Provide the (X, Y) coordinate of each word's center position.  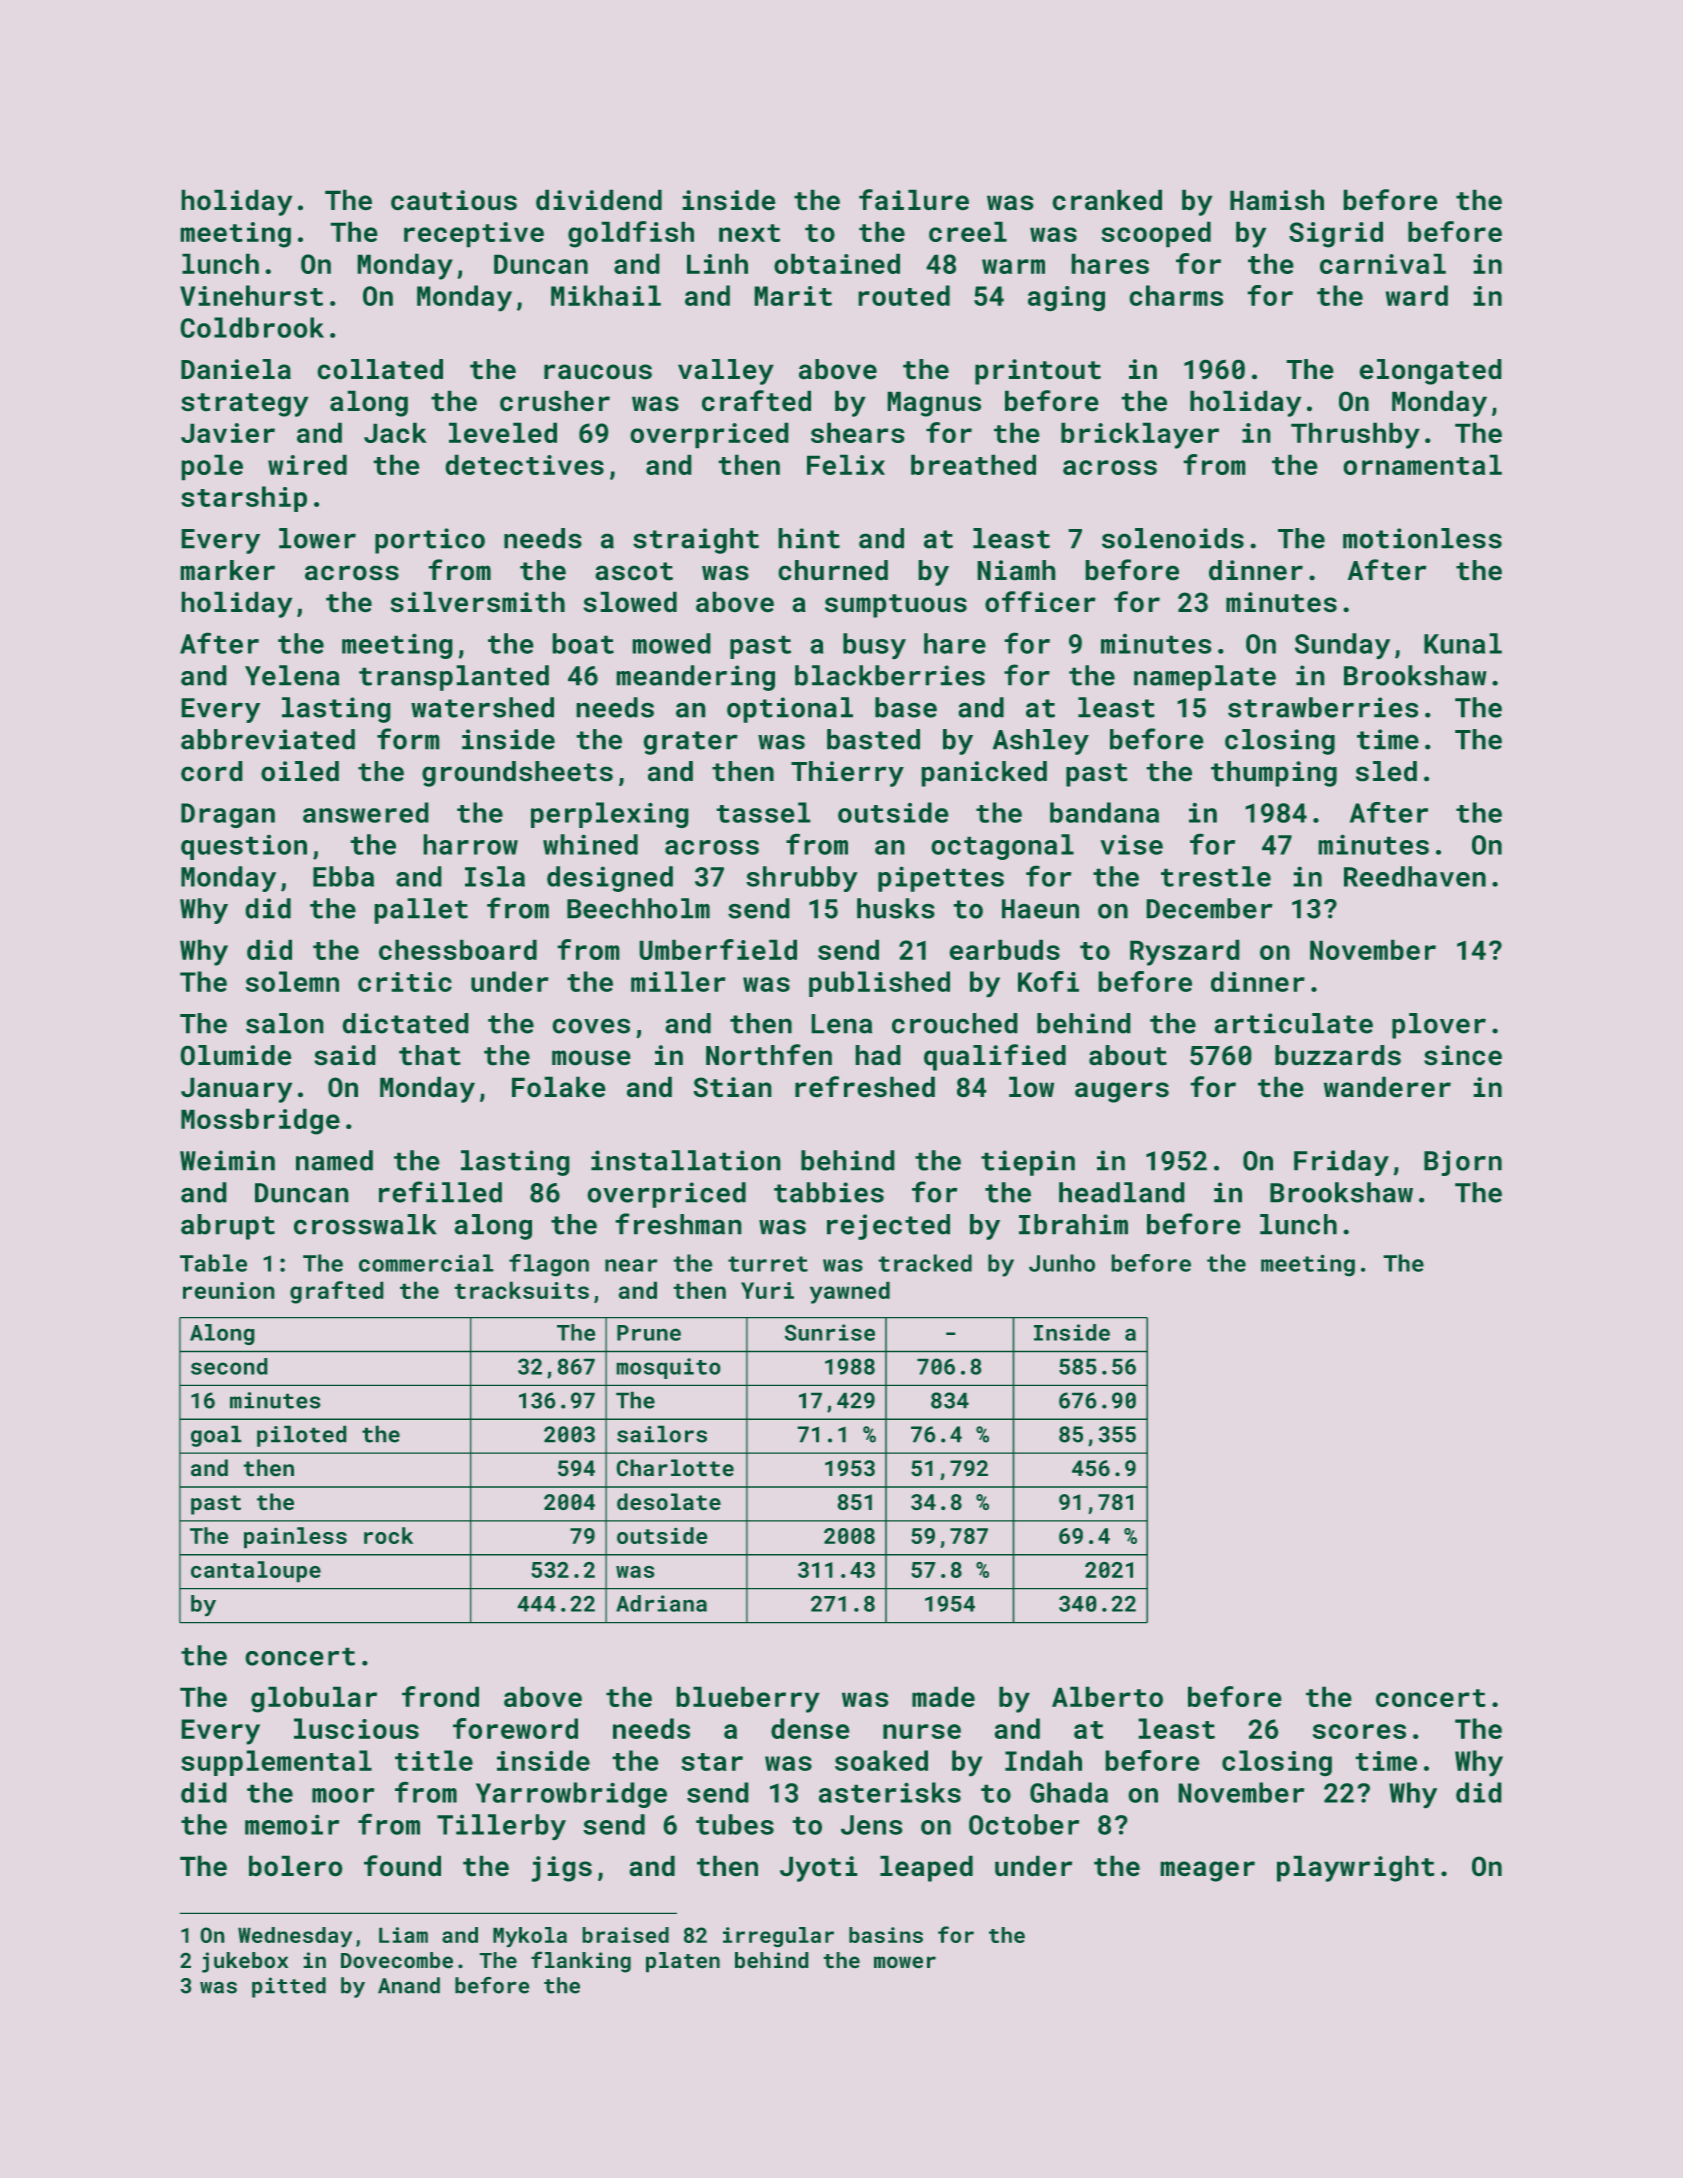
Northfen (769, 1054)
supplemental (276, 1763)
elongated (1430, 372)
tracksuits (522, 1290)
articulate (1294, 1023)
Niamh (1016, 570)
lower (317, 538)
